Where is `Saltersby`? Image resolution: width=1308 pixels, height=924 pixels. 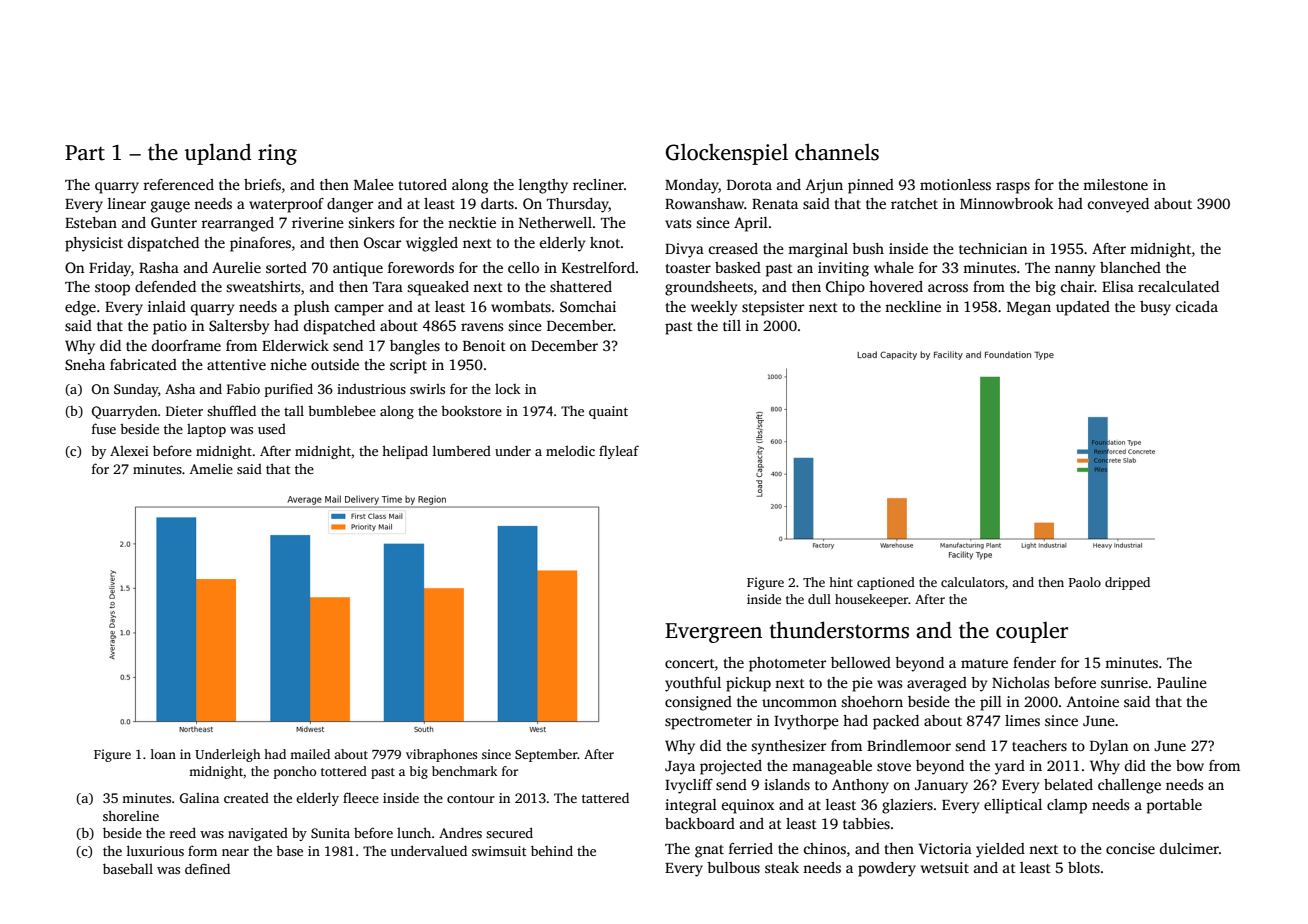 Saltersby is located at coordinates (239, 327).
